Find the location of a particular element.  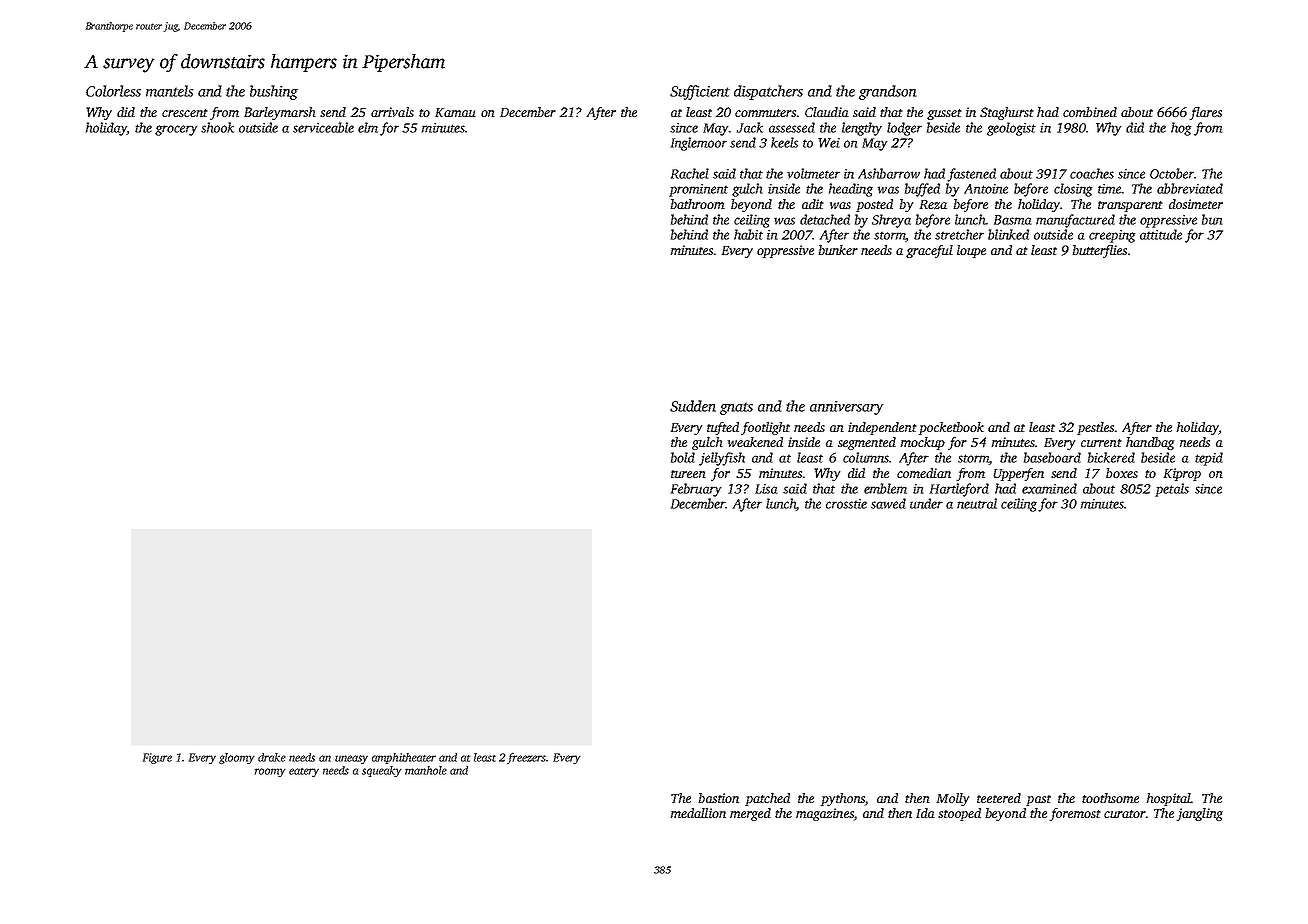

squeaky is located at coordinates (382, 771).
